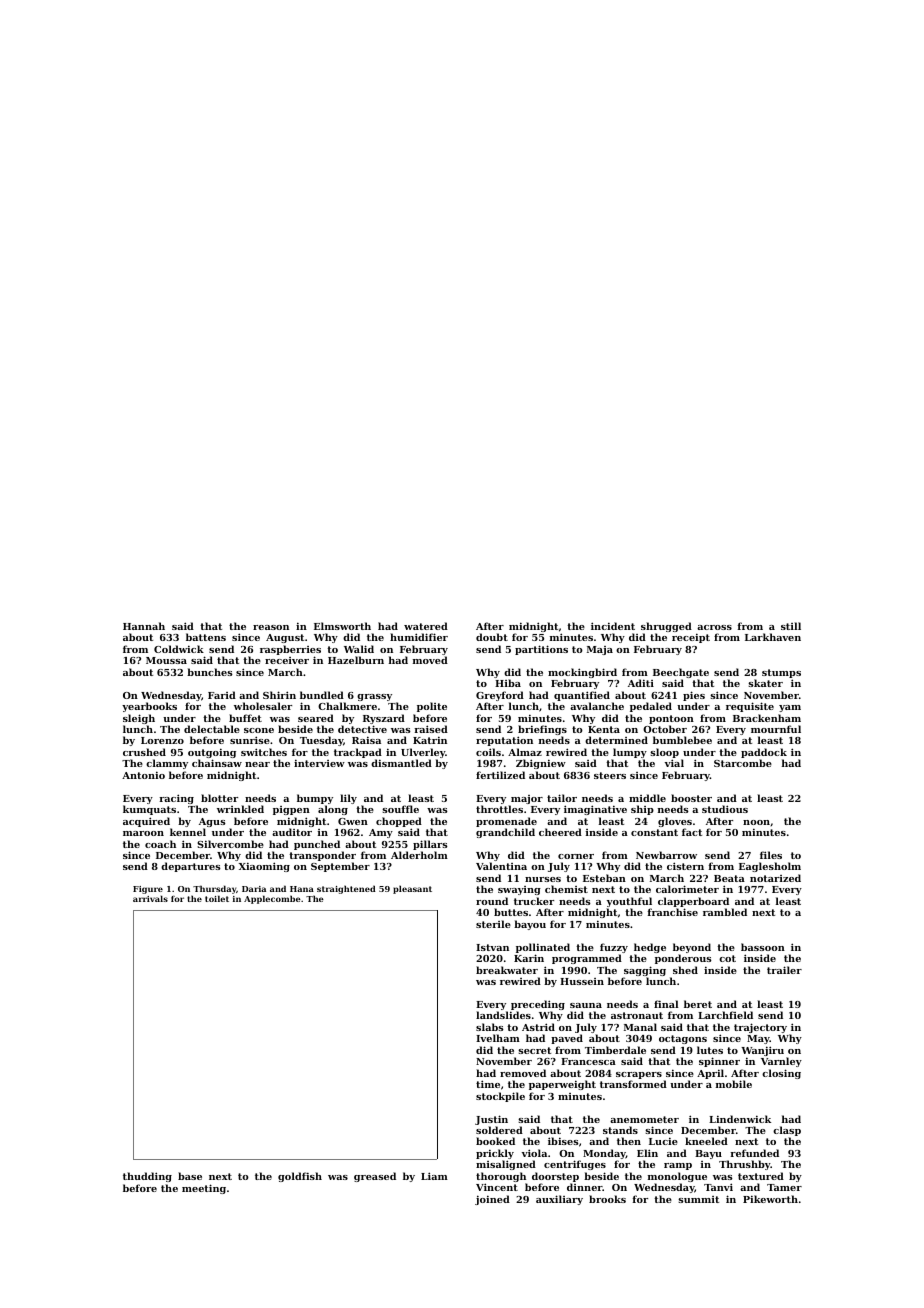 This image has width=924, height=1308. I want to click on kumquats, so click(149, 810).
